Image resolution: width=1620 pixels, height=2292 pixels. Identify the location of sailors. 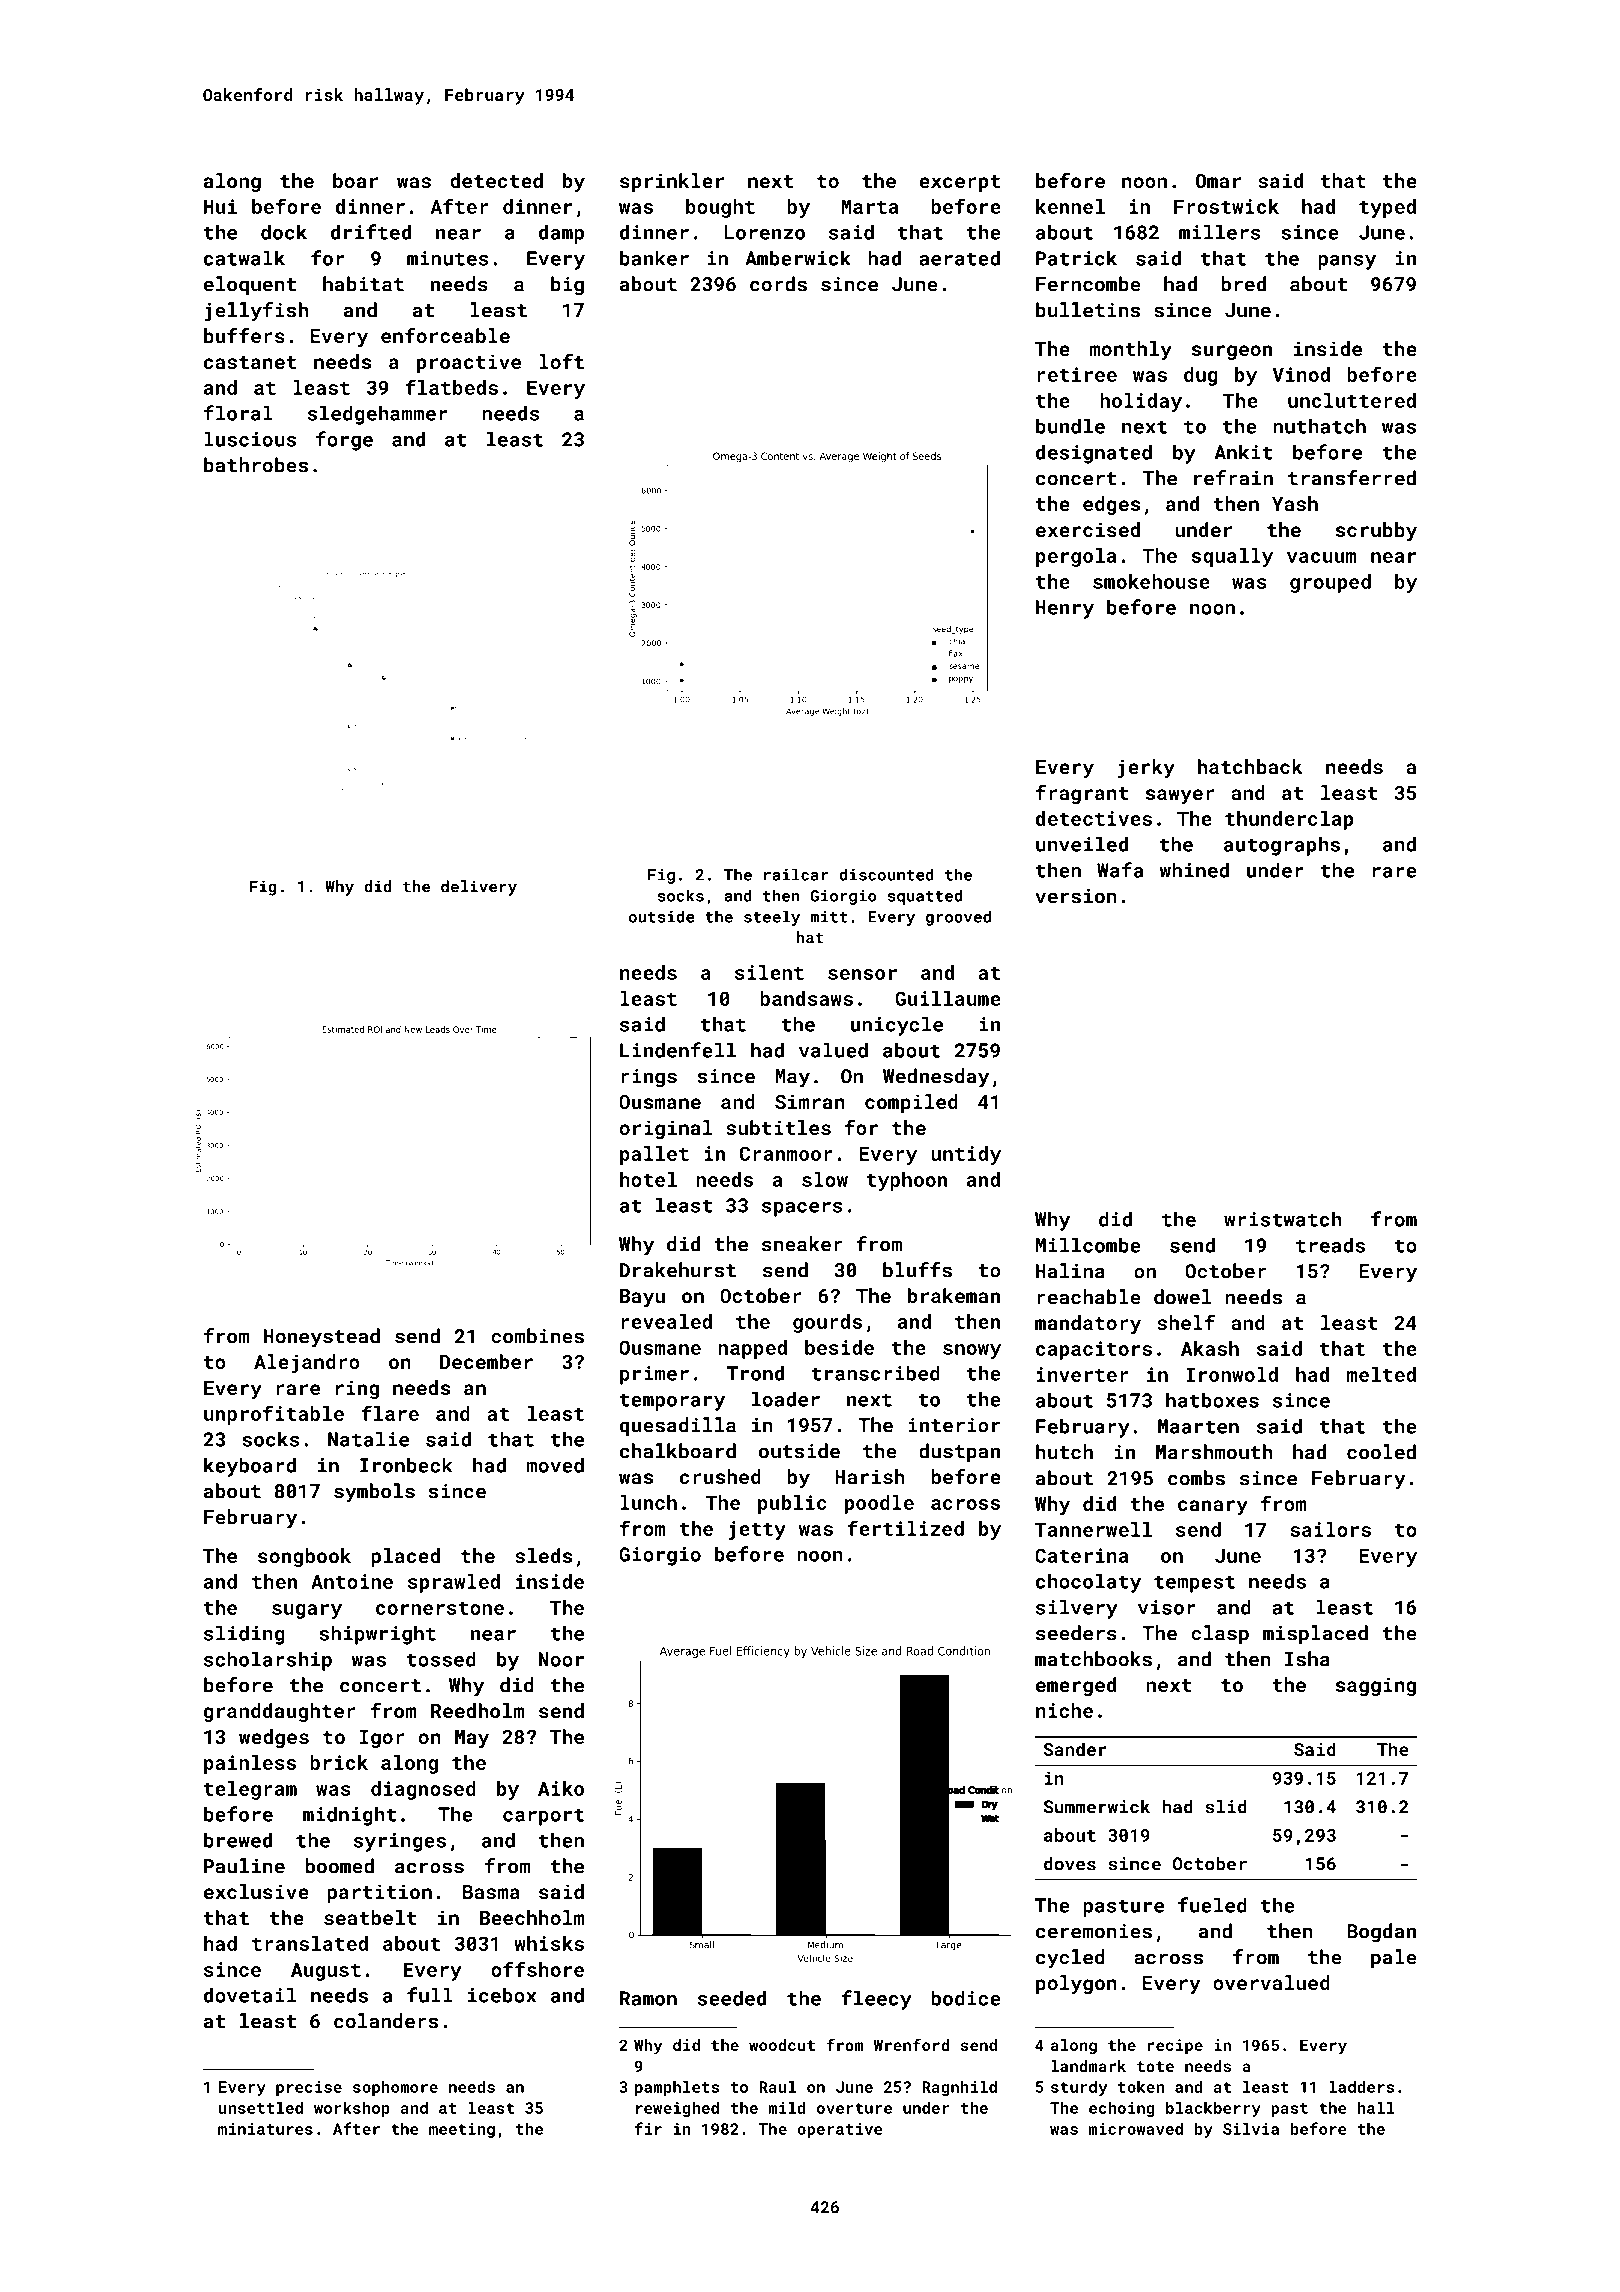
(1330, 1529).
